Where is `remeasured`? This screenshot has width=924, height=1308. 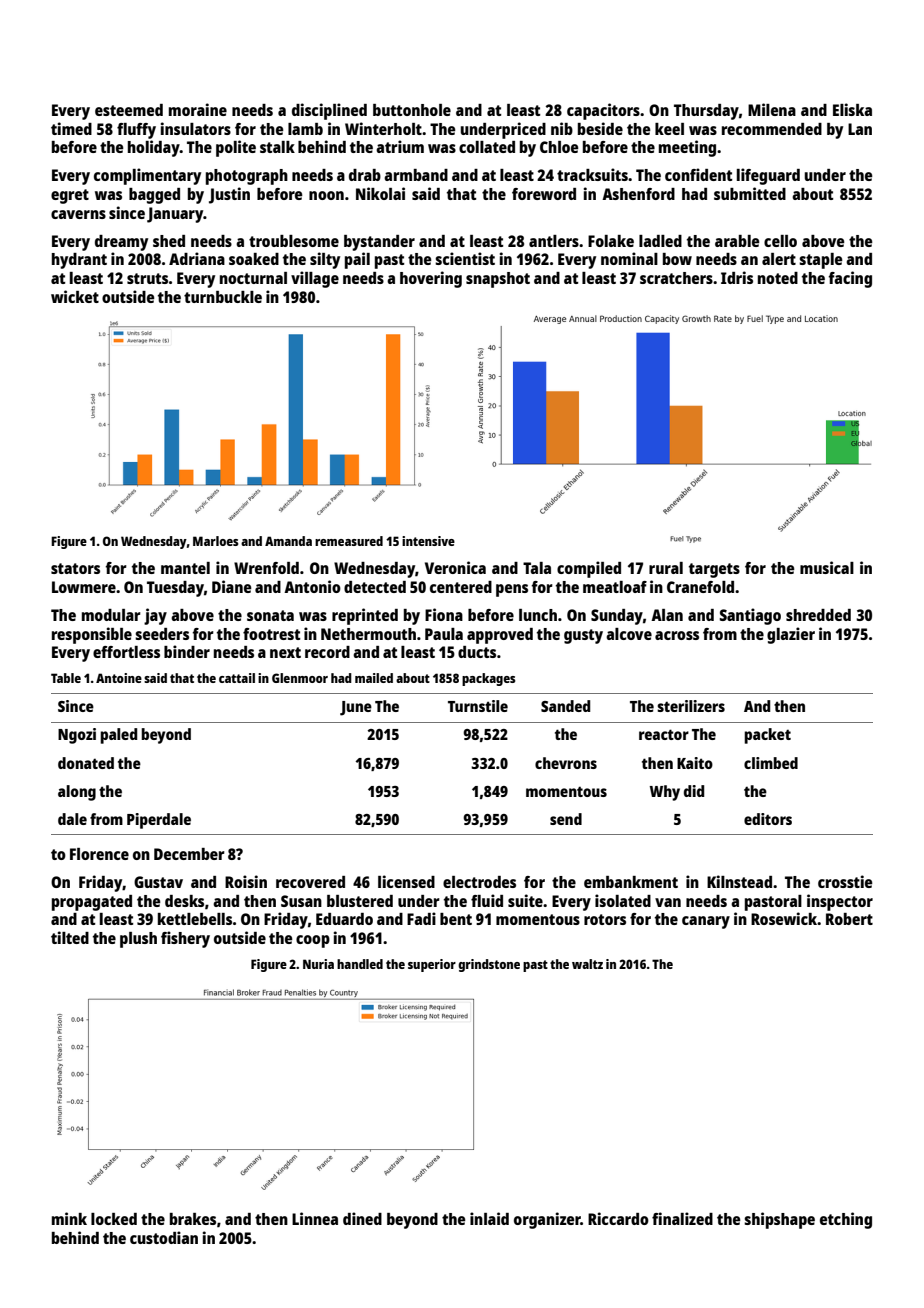 remeasured is located at coordinates (349, 541).
